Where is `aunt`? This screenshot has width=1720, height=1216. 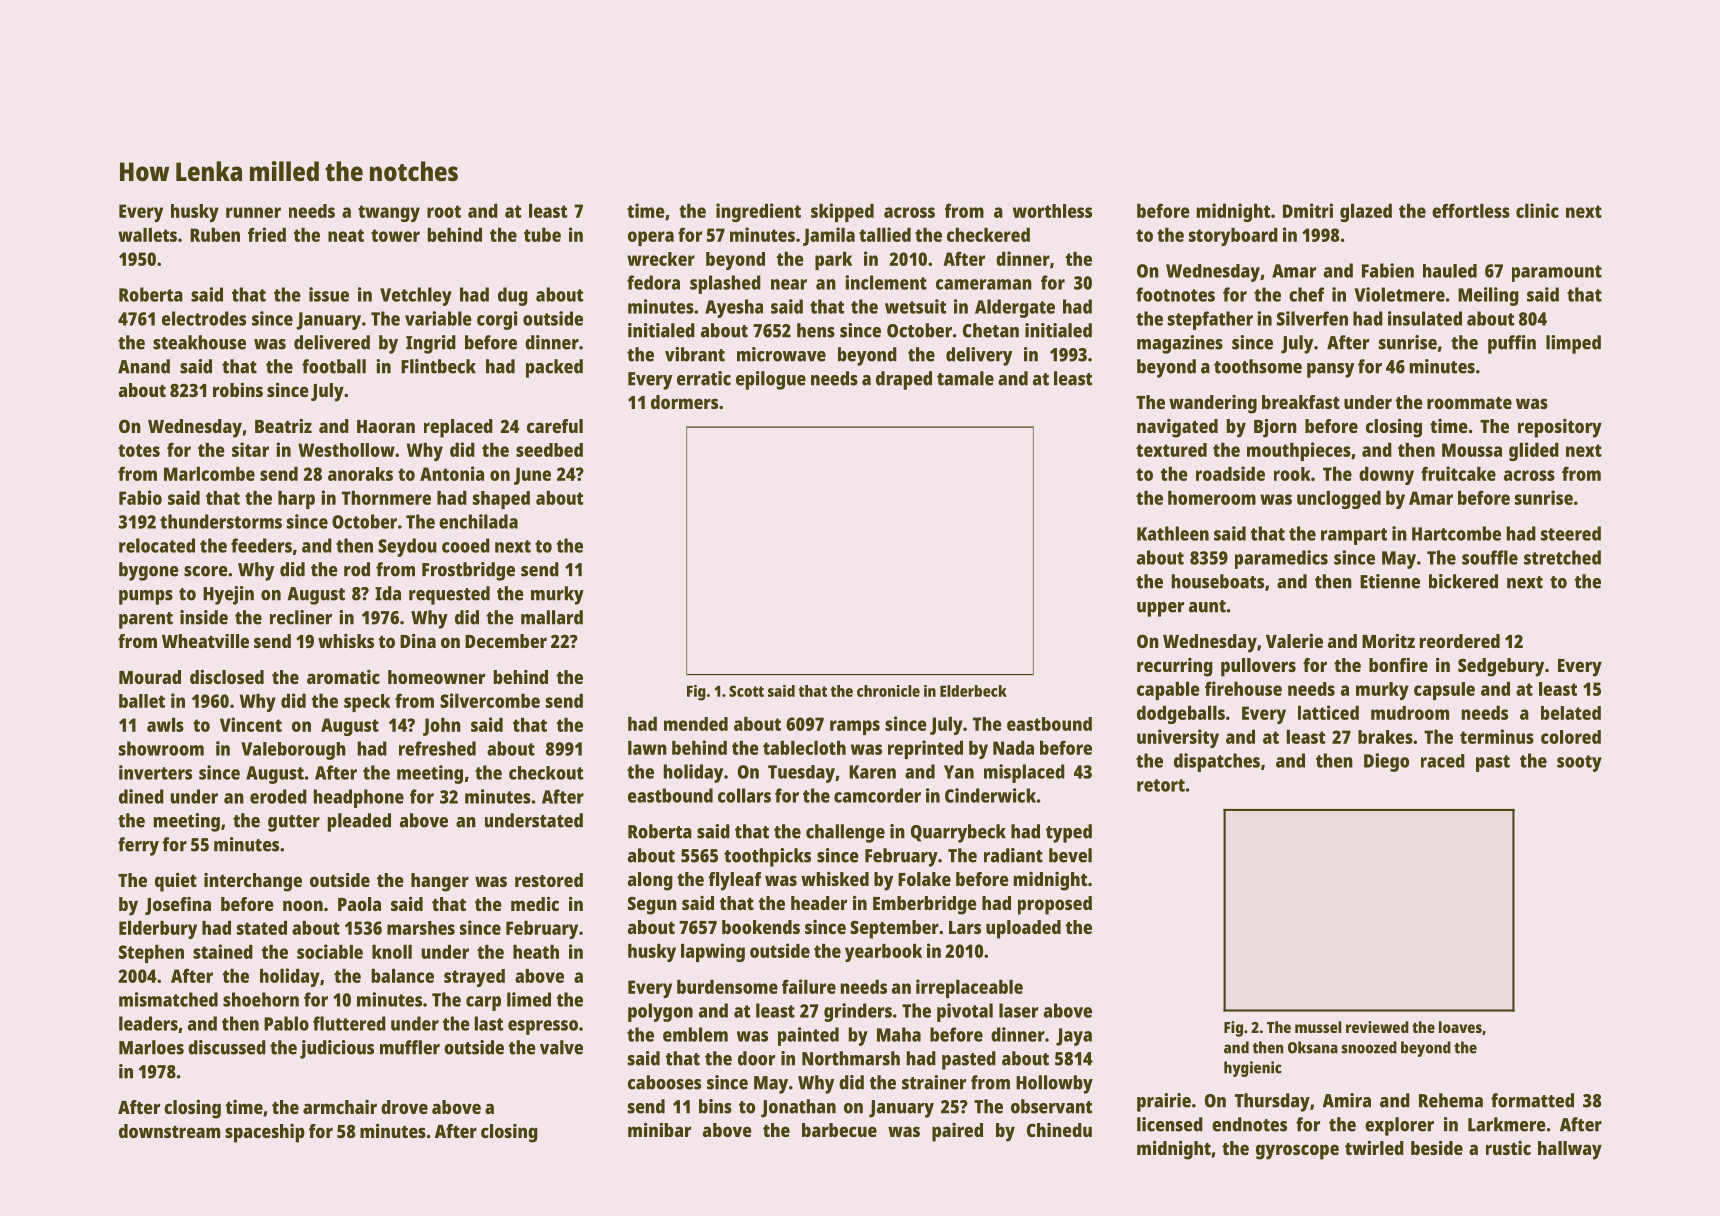
aunt is located at coordinates (1207, 606).
